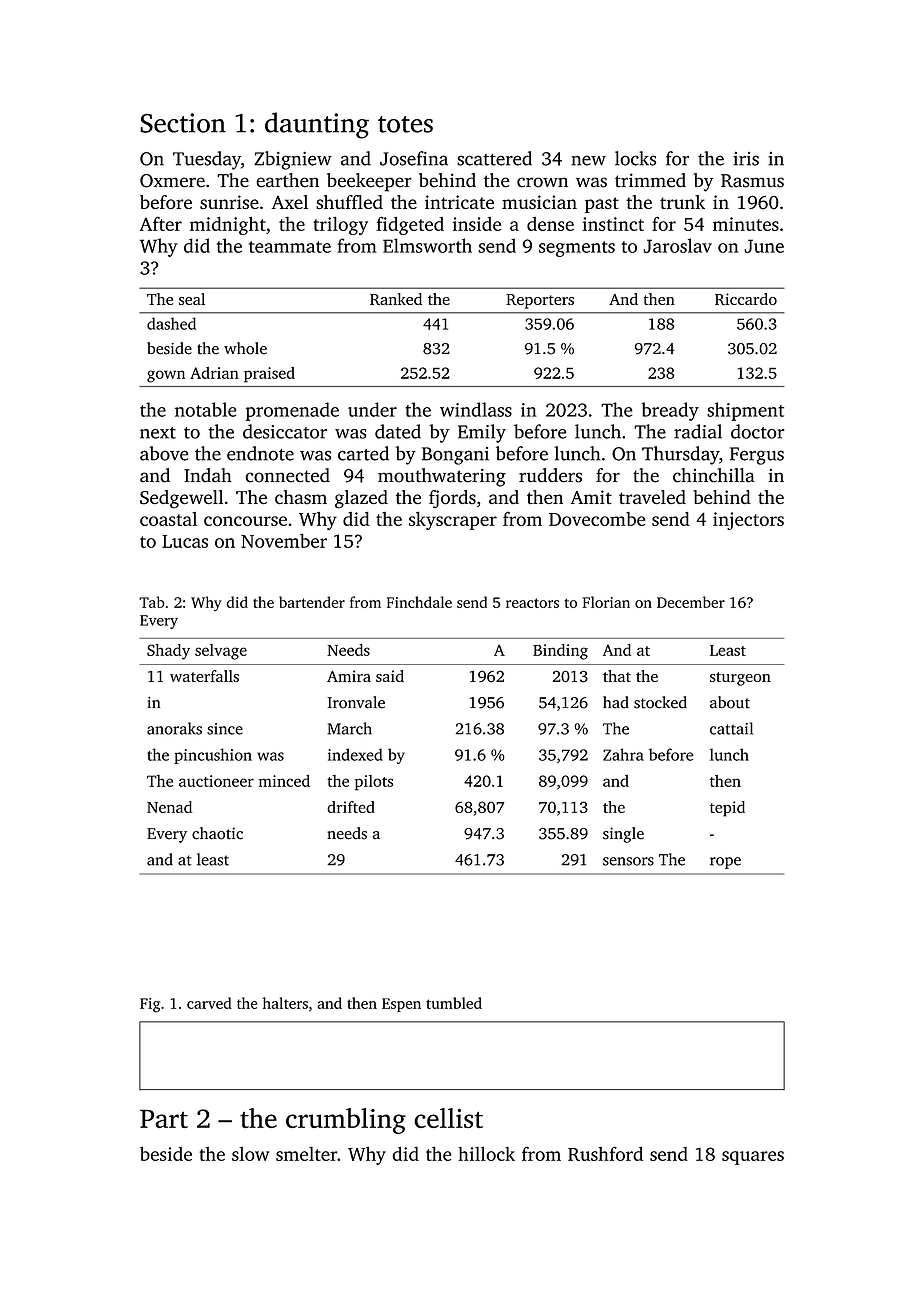 This page has height=1314, width=924. I want to click on Tuesday, so click(207, 160).
